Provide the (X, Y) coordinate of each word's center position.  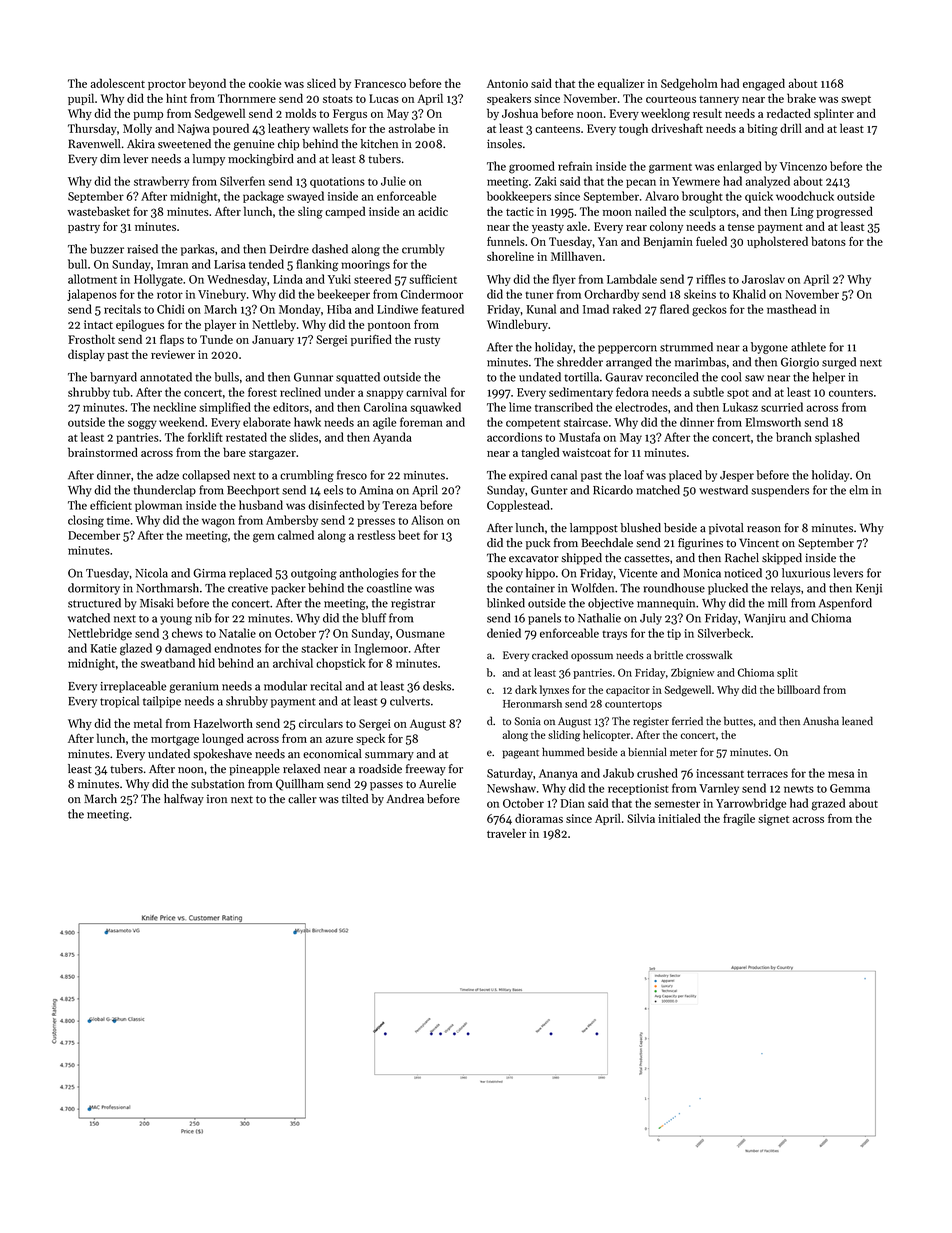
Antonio (507, 83)
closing (86, 521)
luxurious (806, 573)
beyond (207, 84)
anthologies (369, 574)
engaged (764, 84)
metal (148, 723)
